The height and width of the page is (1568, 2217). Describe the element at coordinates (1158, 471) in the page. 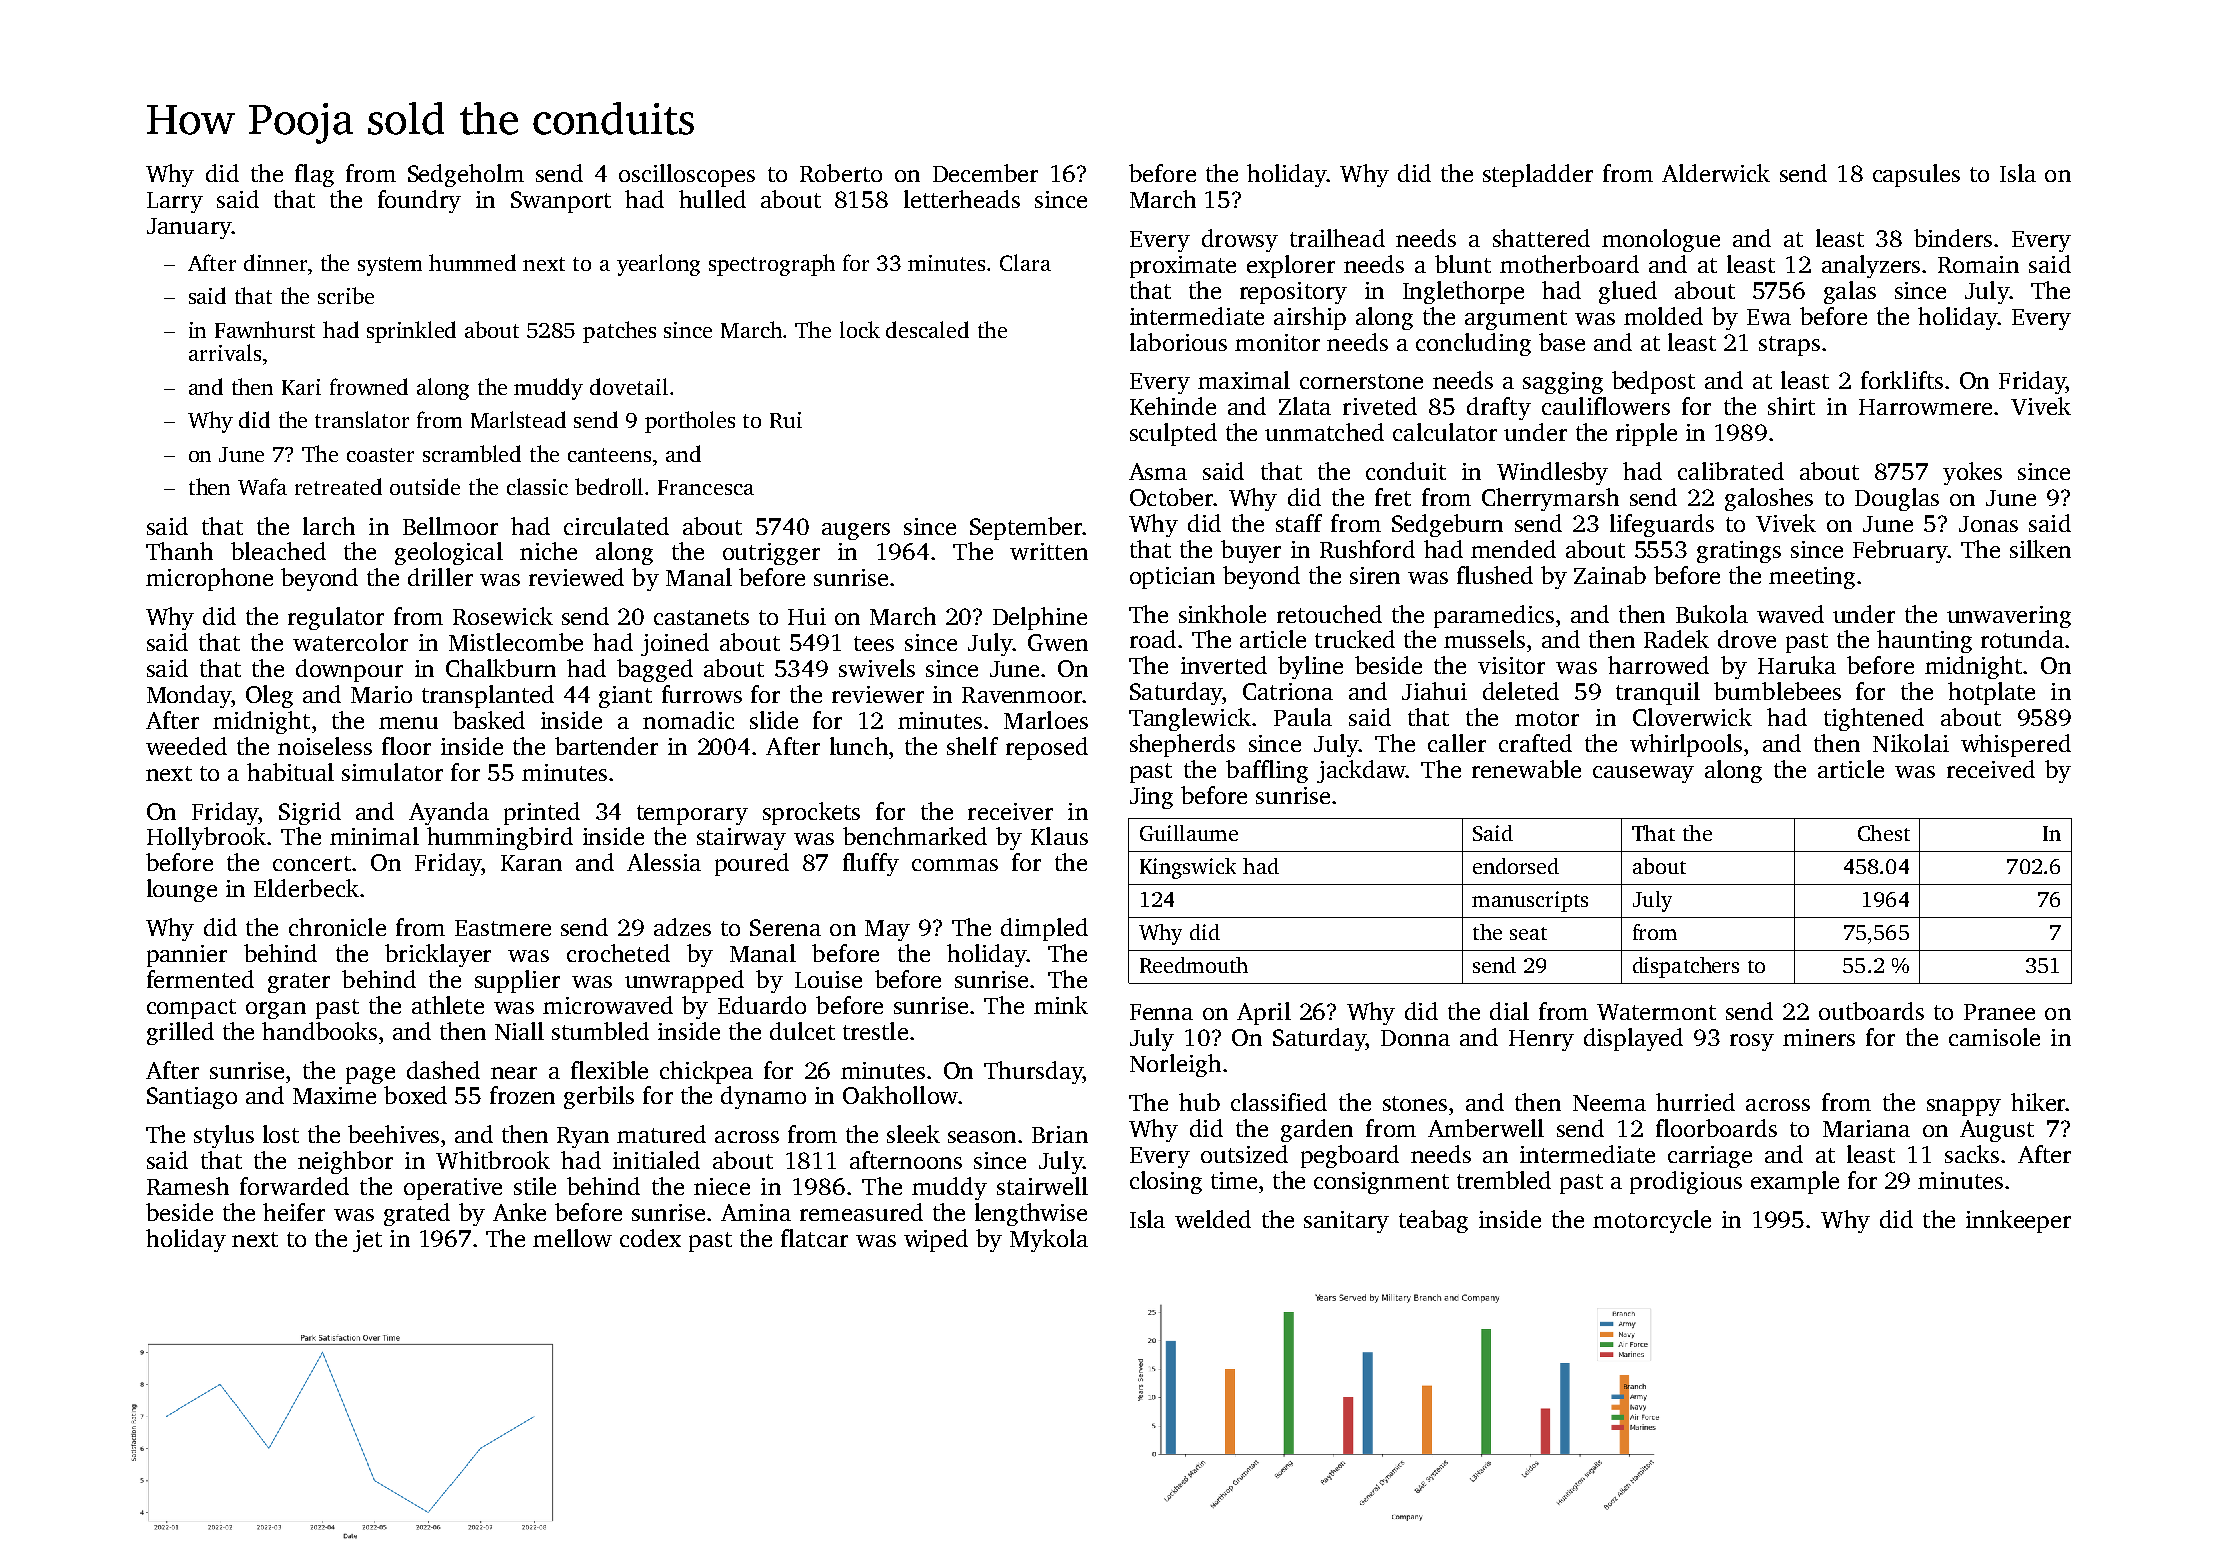

I see `Asma` at that location.
